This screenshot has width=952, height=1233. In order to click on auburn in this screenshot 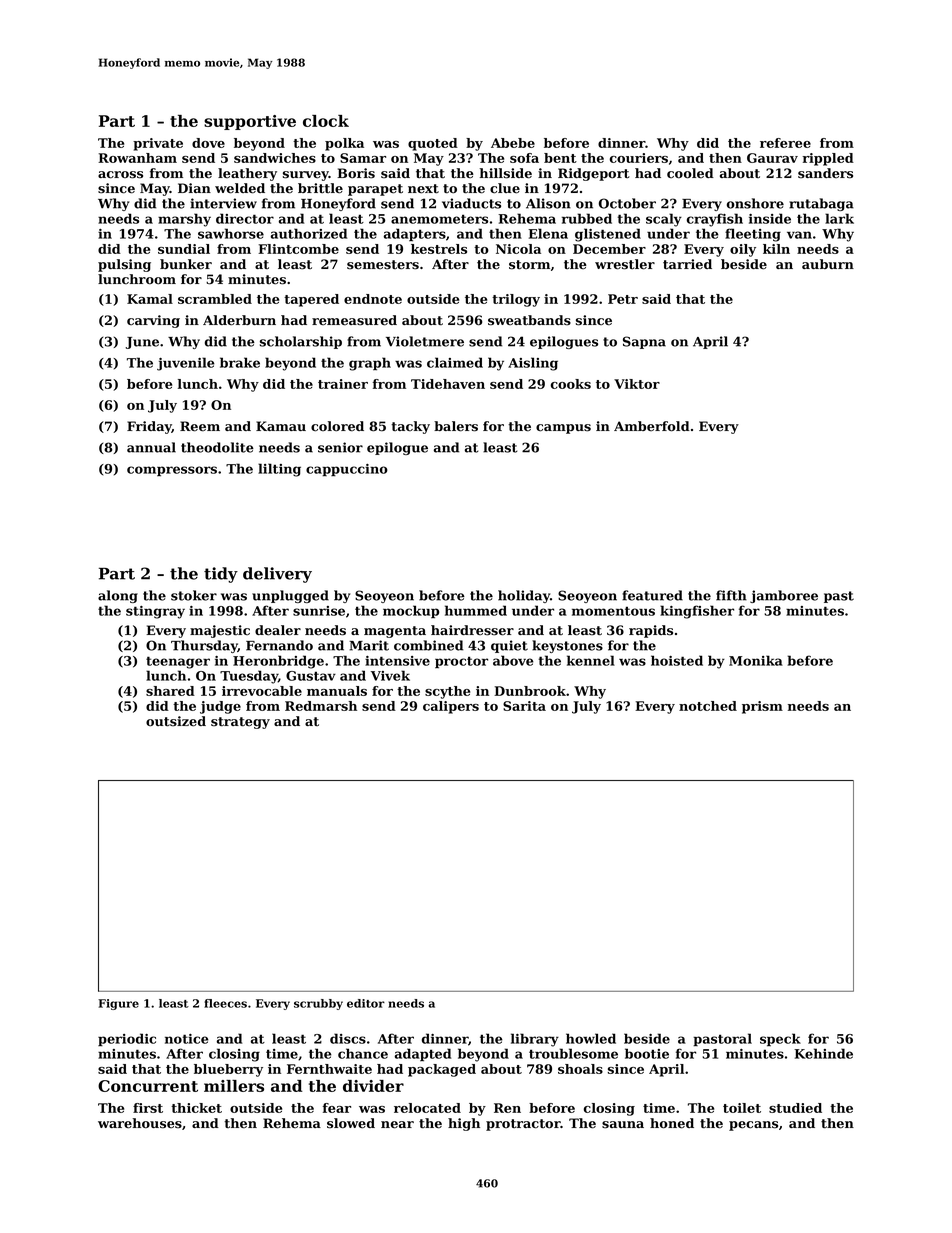, I will do `click(828, 264)`.
